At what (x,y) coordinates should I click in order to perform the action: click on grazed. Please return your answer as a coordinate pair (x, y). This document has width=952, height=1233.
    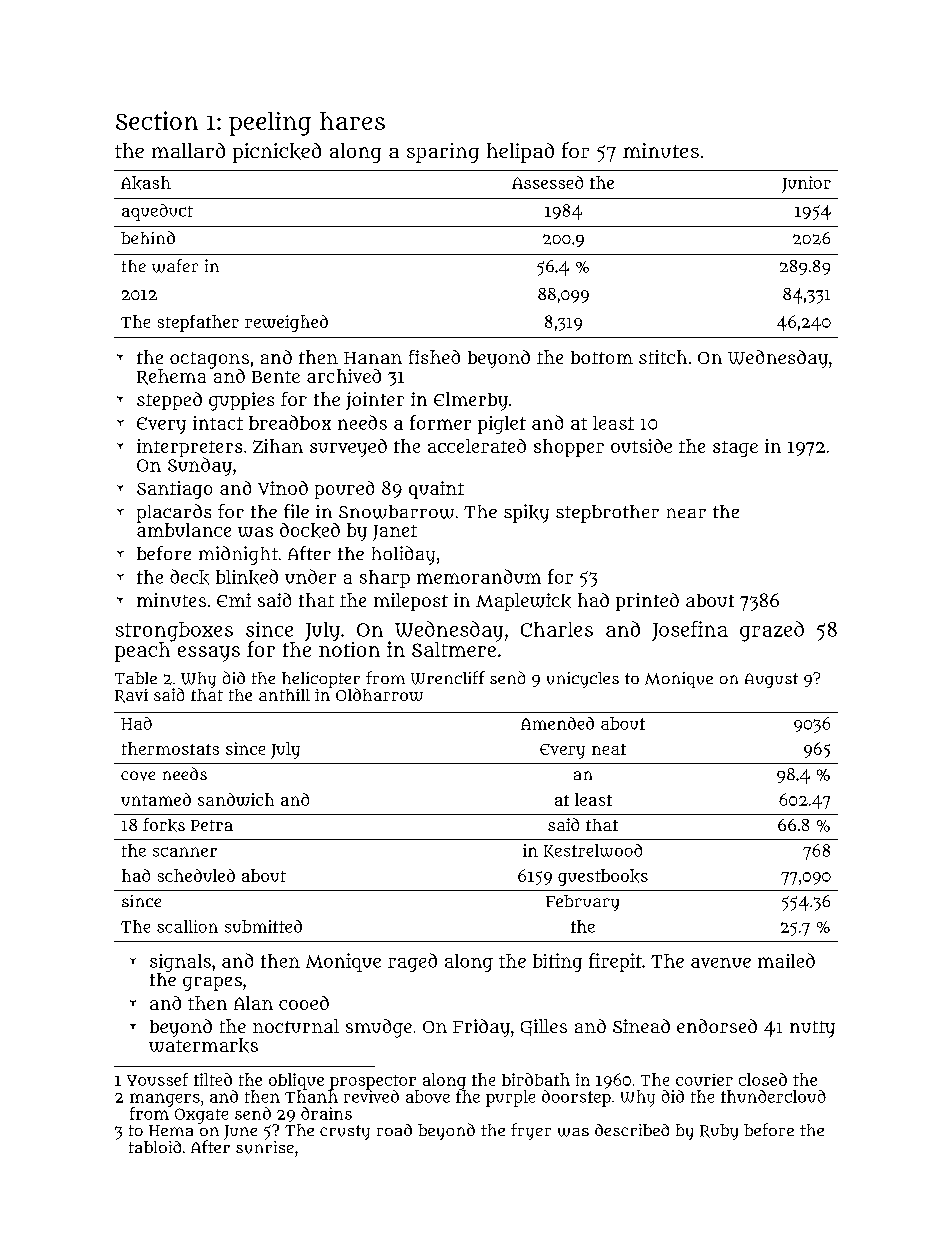
    Looking at the image, I should click on (772, 631).
